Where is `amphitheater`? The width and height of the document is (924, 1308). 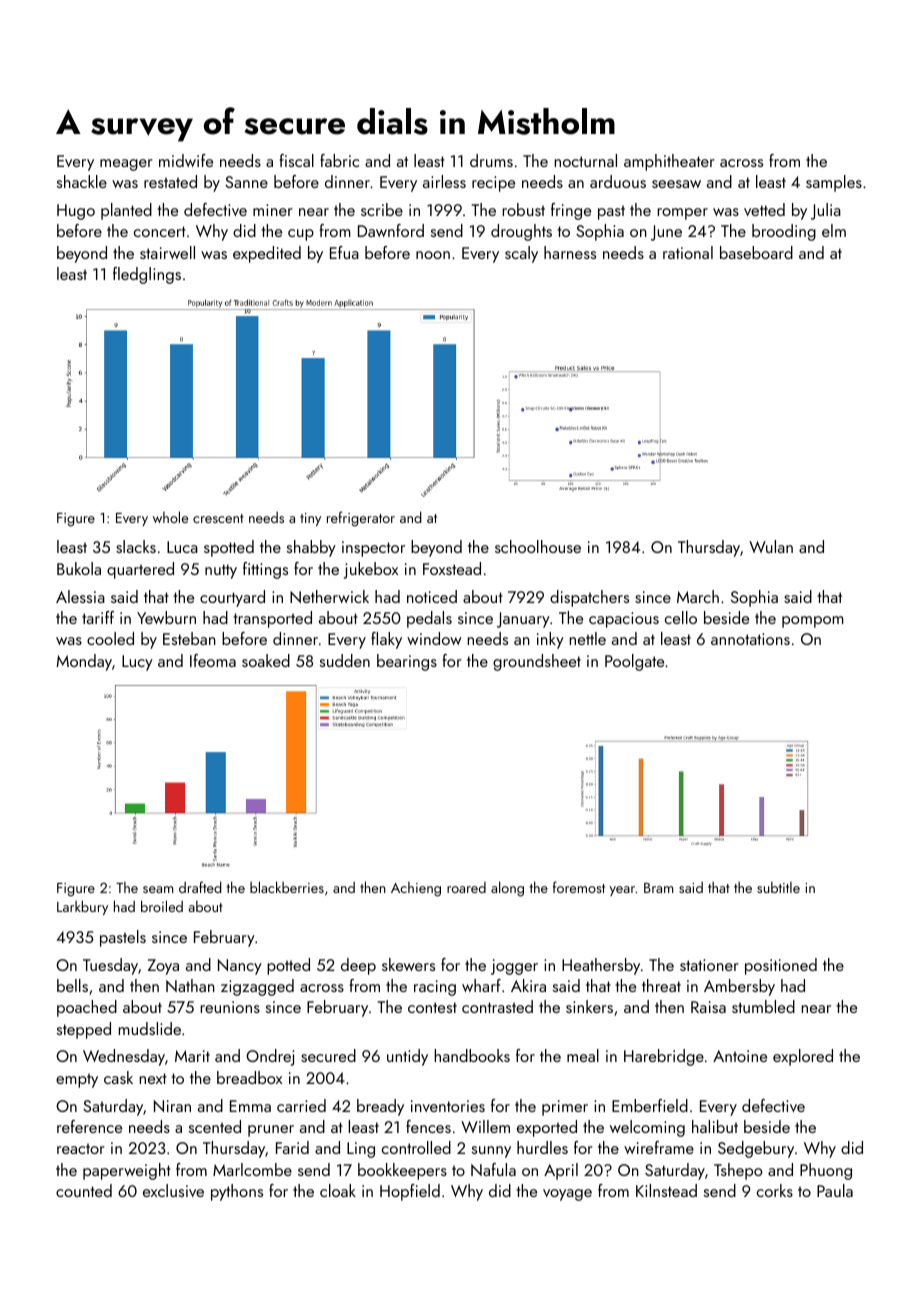 amphitheater is located at coordinates (669, 162).
